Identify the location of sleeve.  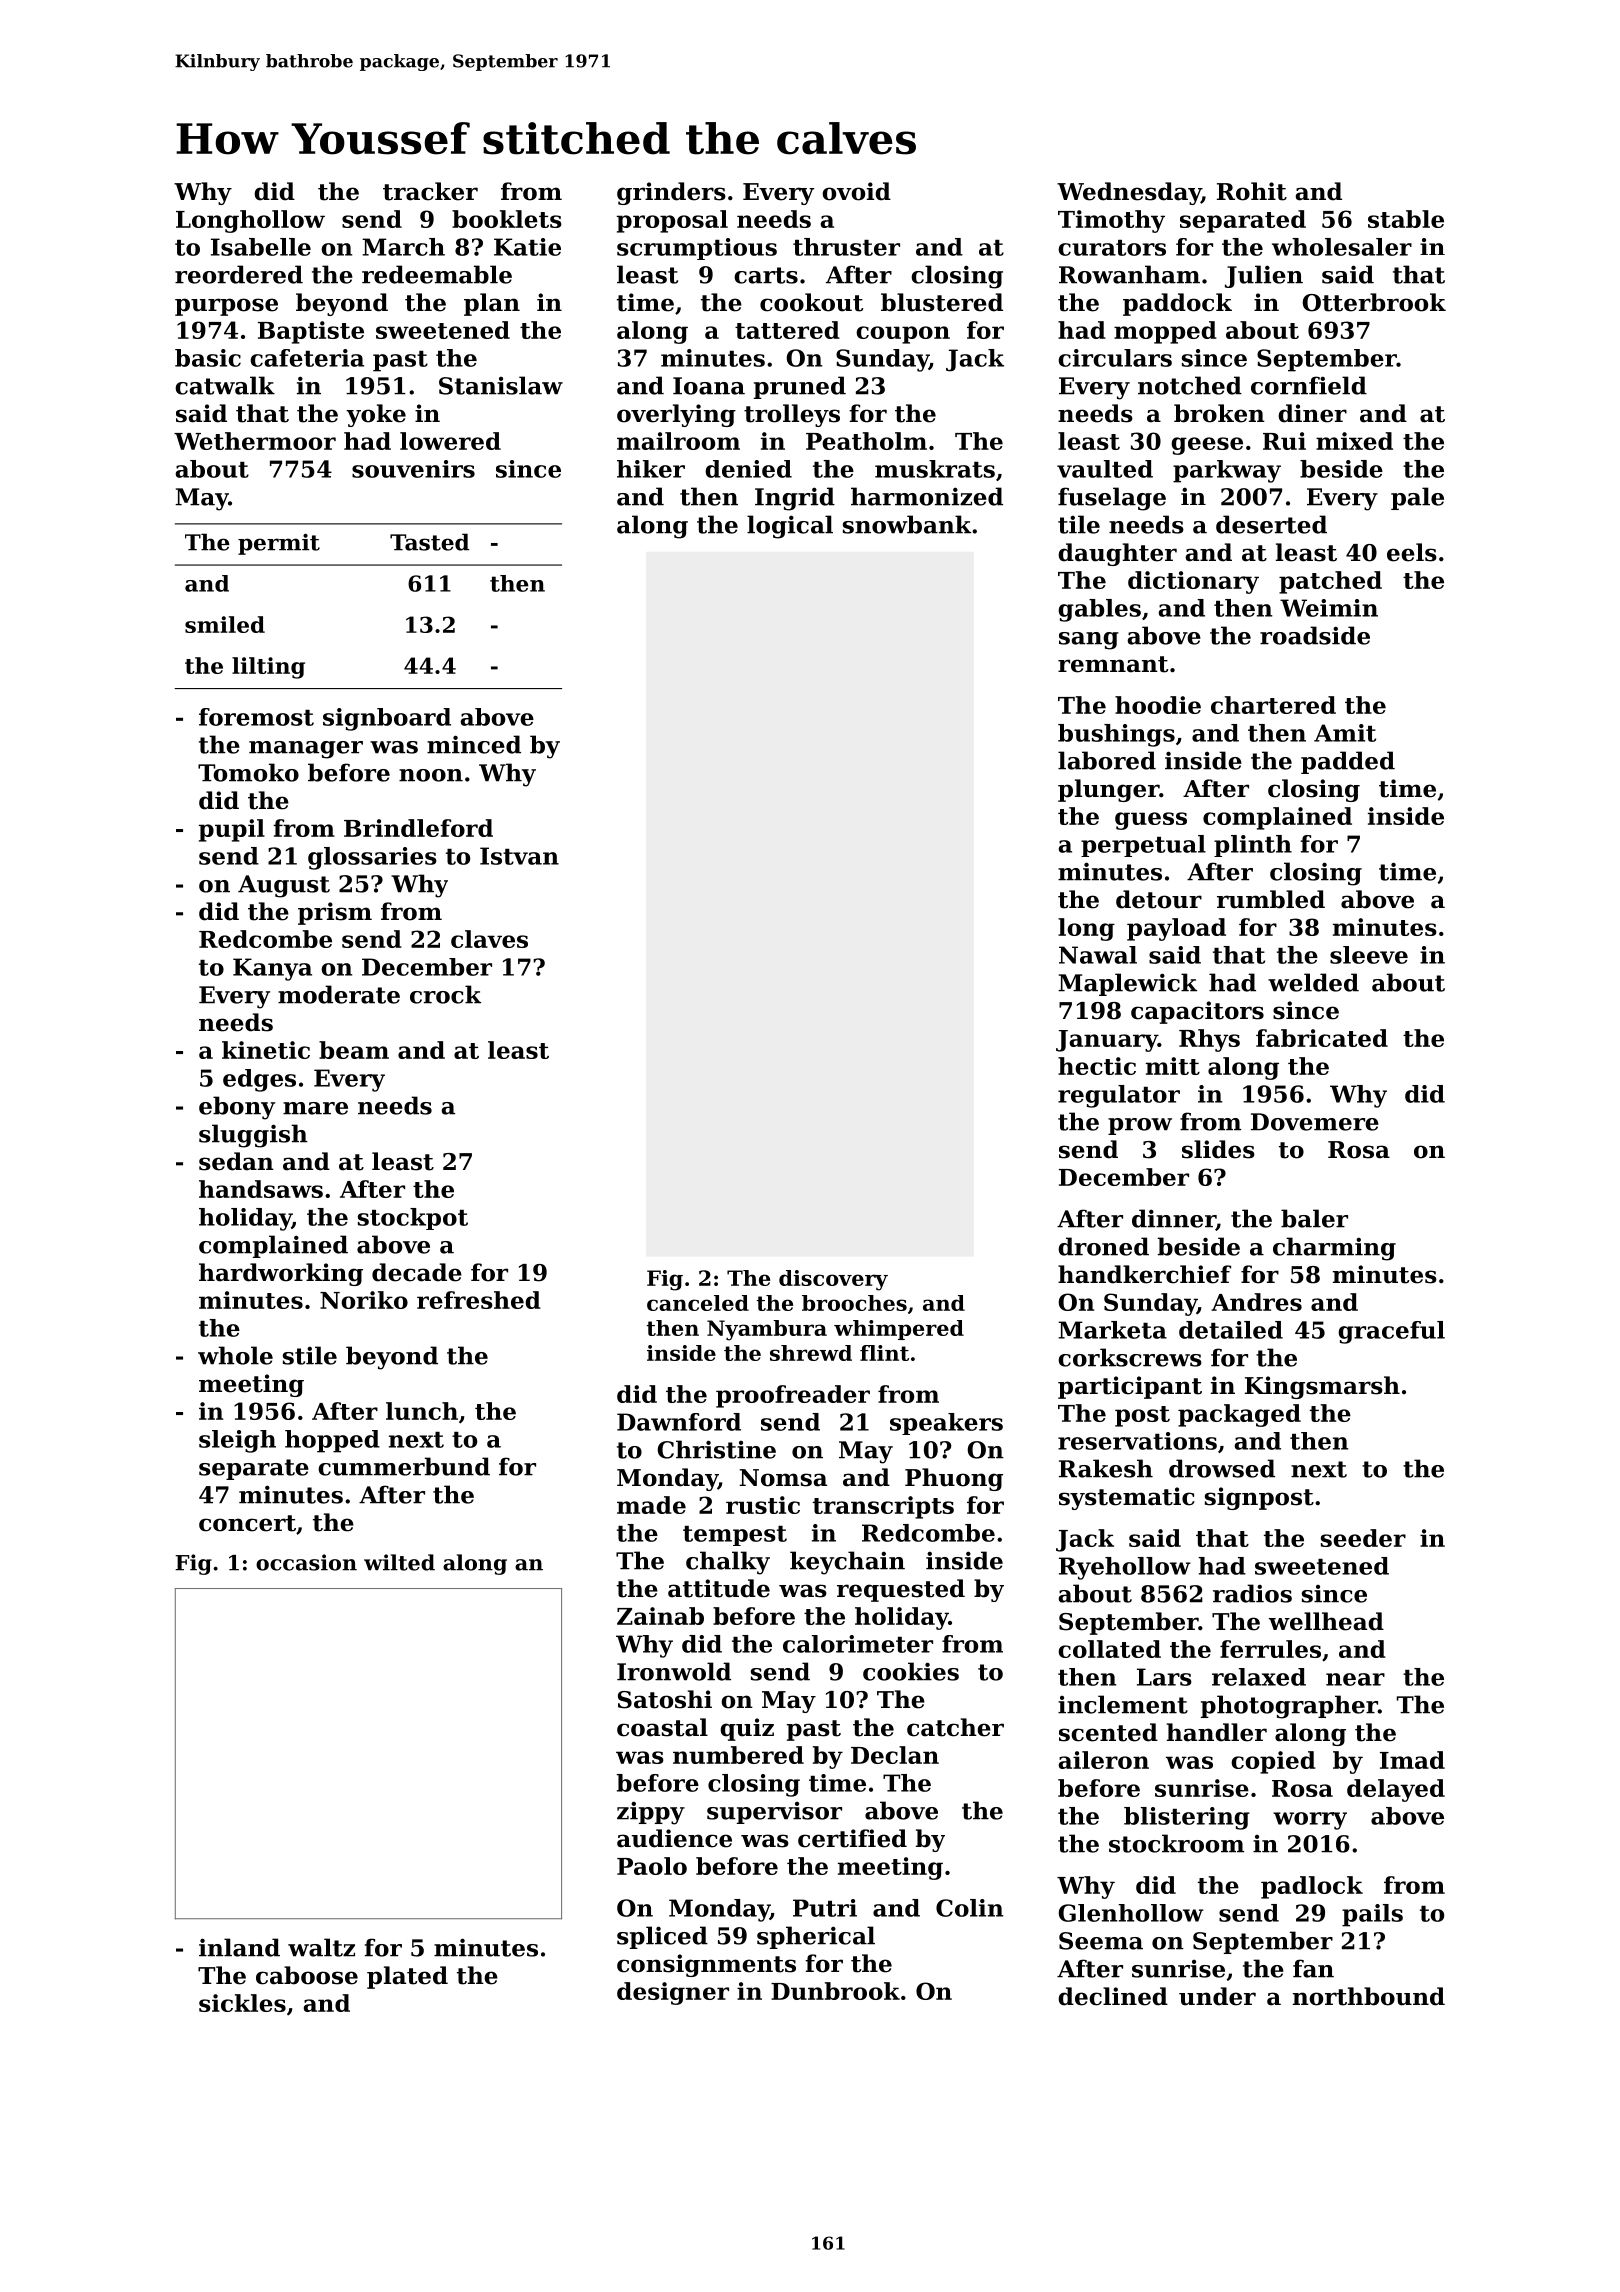
(1369, 955).
